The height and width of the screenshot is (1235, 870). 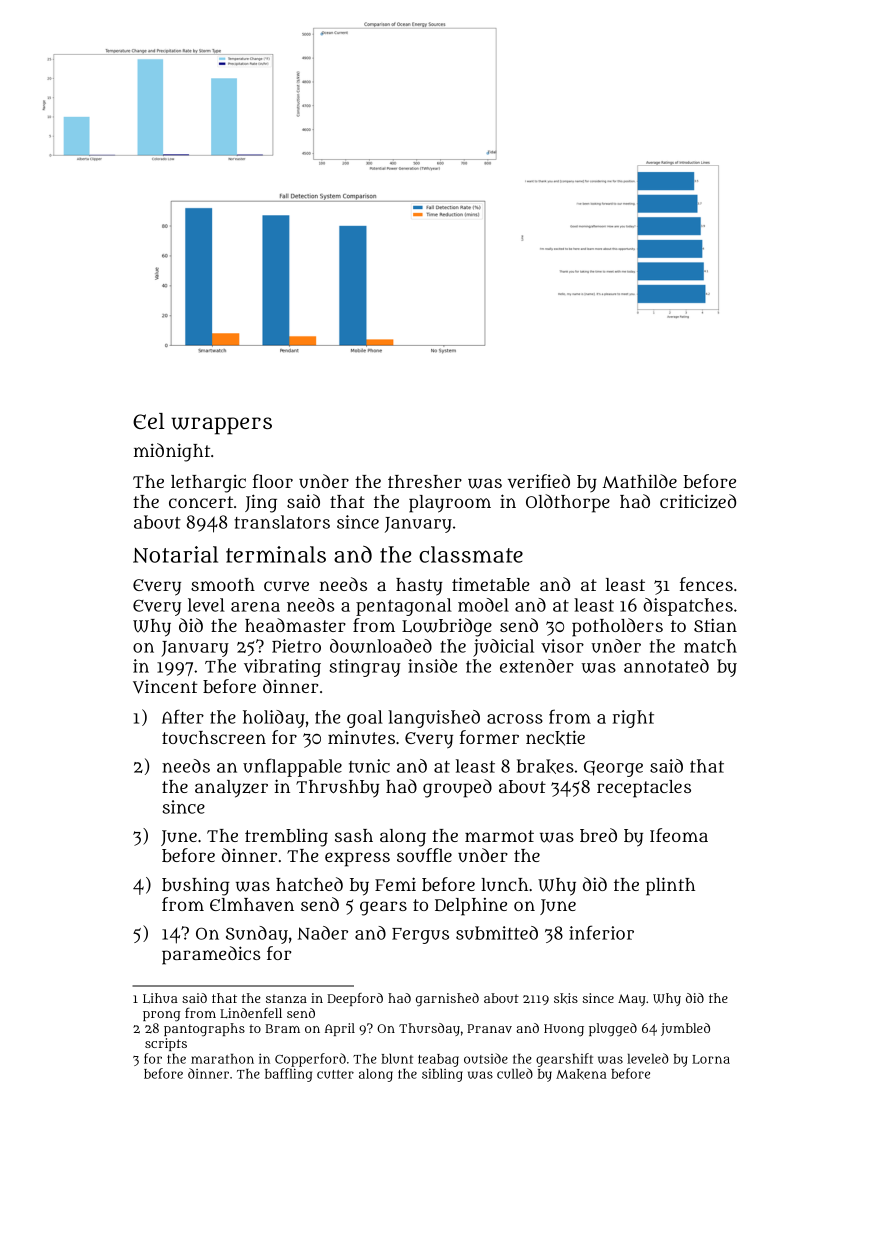 What do you see at coordinates (165, 687) in the screenshot?
I see `Vincent` at bounding box center [165, 687].
